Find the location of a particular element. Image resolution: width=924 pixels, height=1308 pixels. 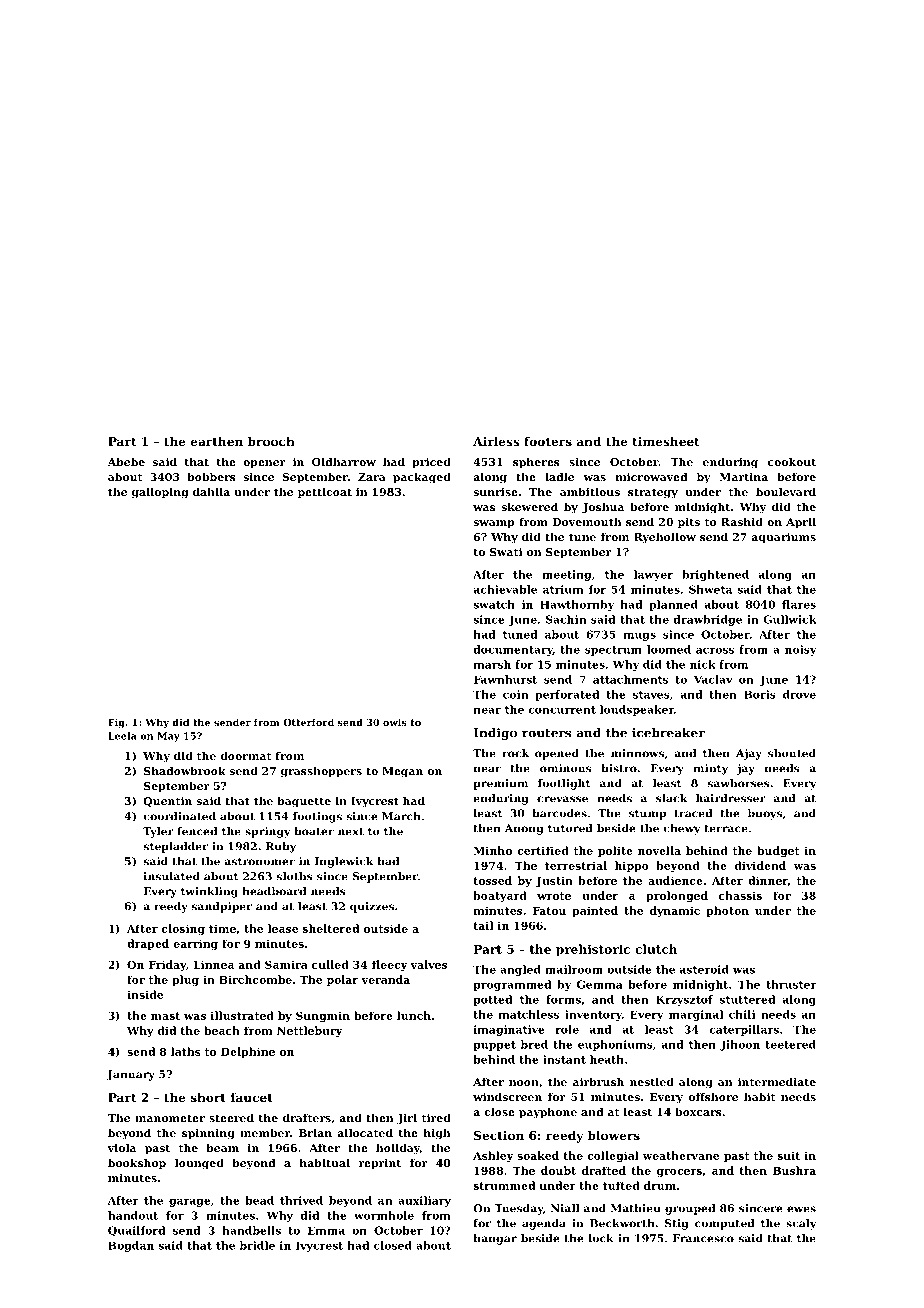

tail is located at coordinates (483, 925).
